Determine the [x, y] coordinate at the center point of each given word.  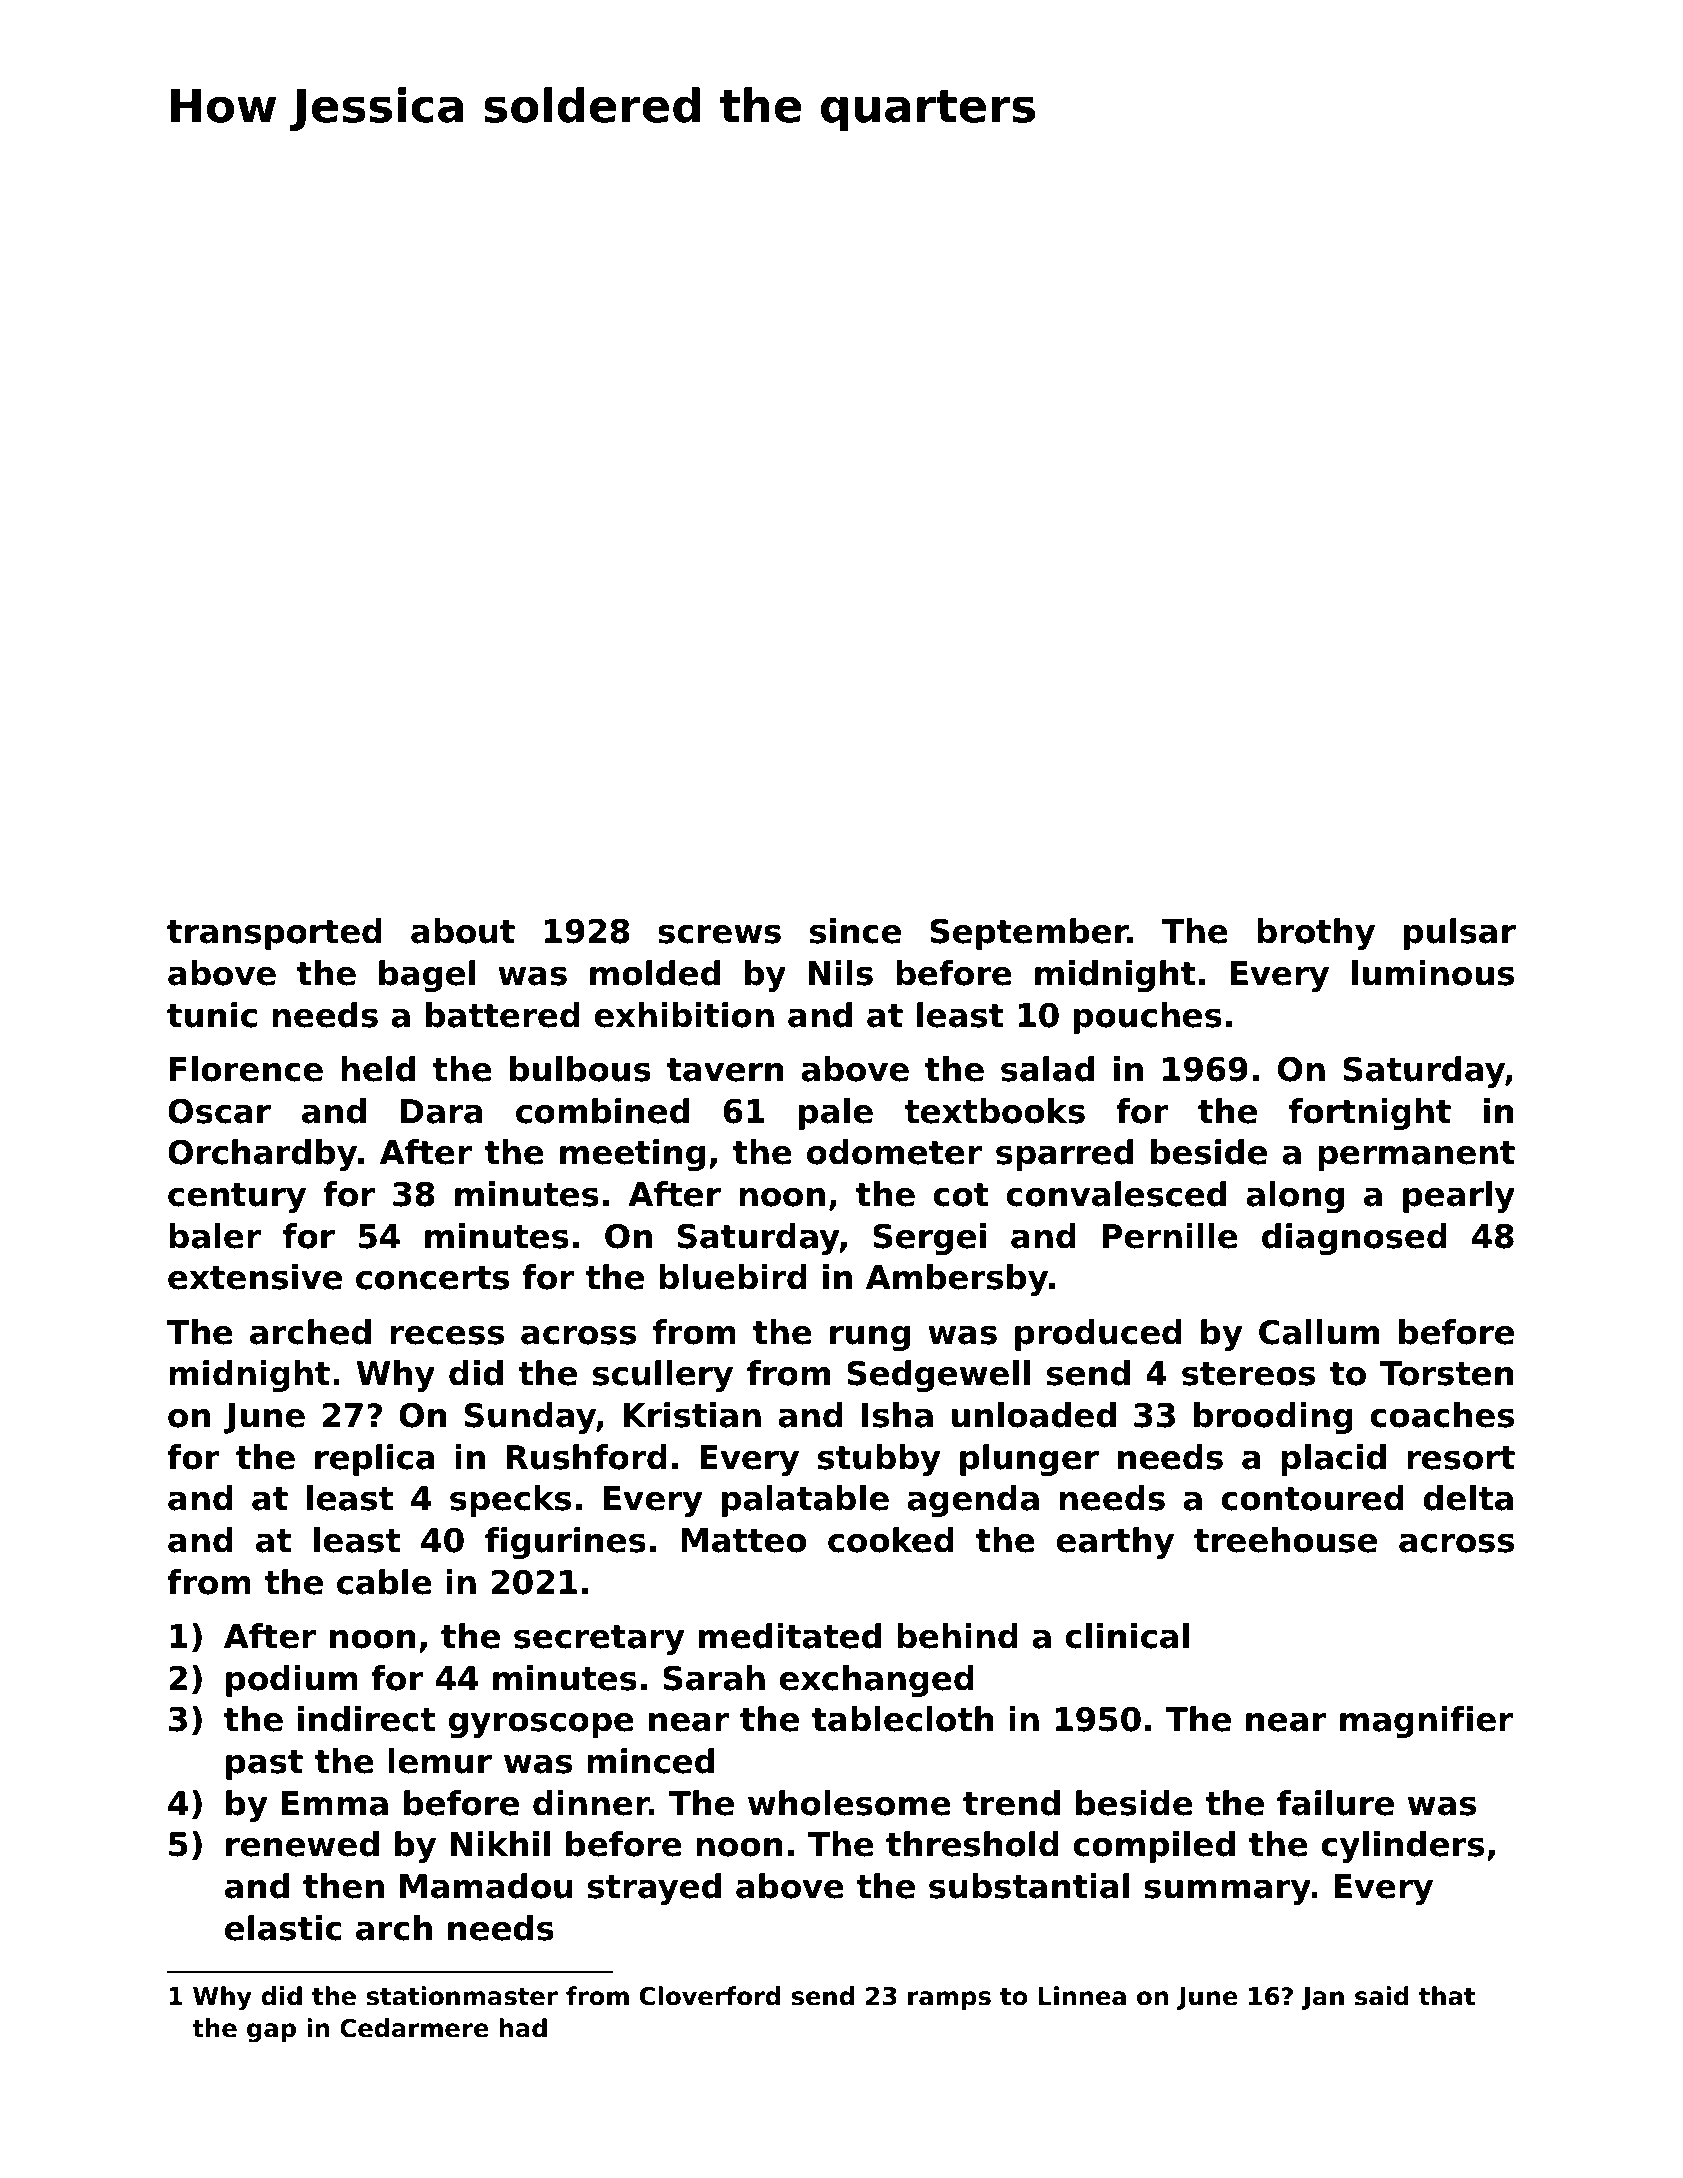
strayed [654, 1889]
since [855, 931]
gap [271, 2033]
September [1029, 934]
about [463, 931]
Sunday [530, 1418]
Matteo [743, 1540]
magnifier [1426, 1722]
